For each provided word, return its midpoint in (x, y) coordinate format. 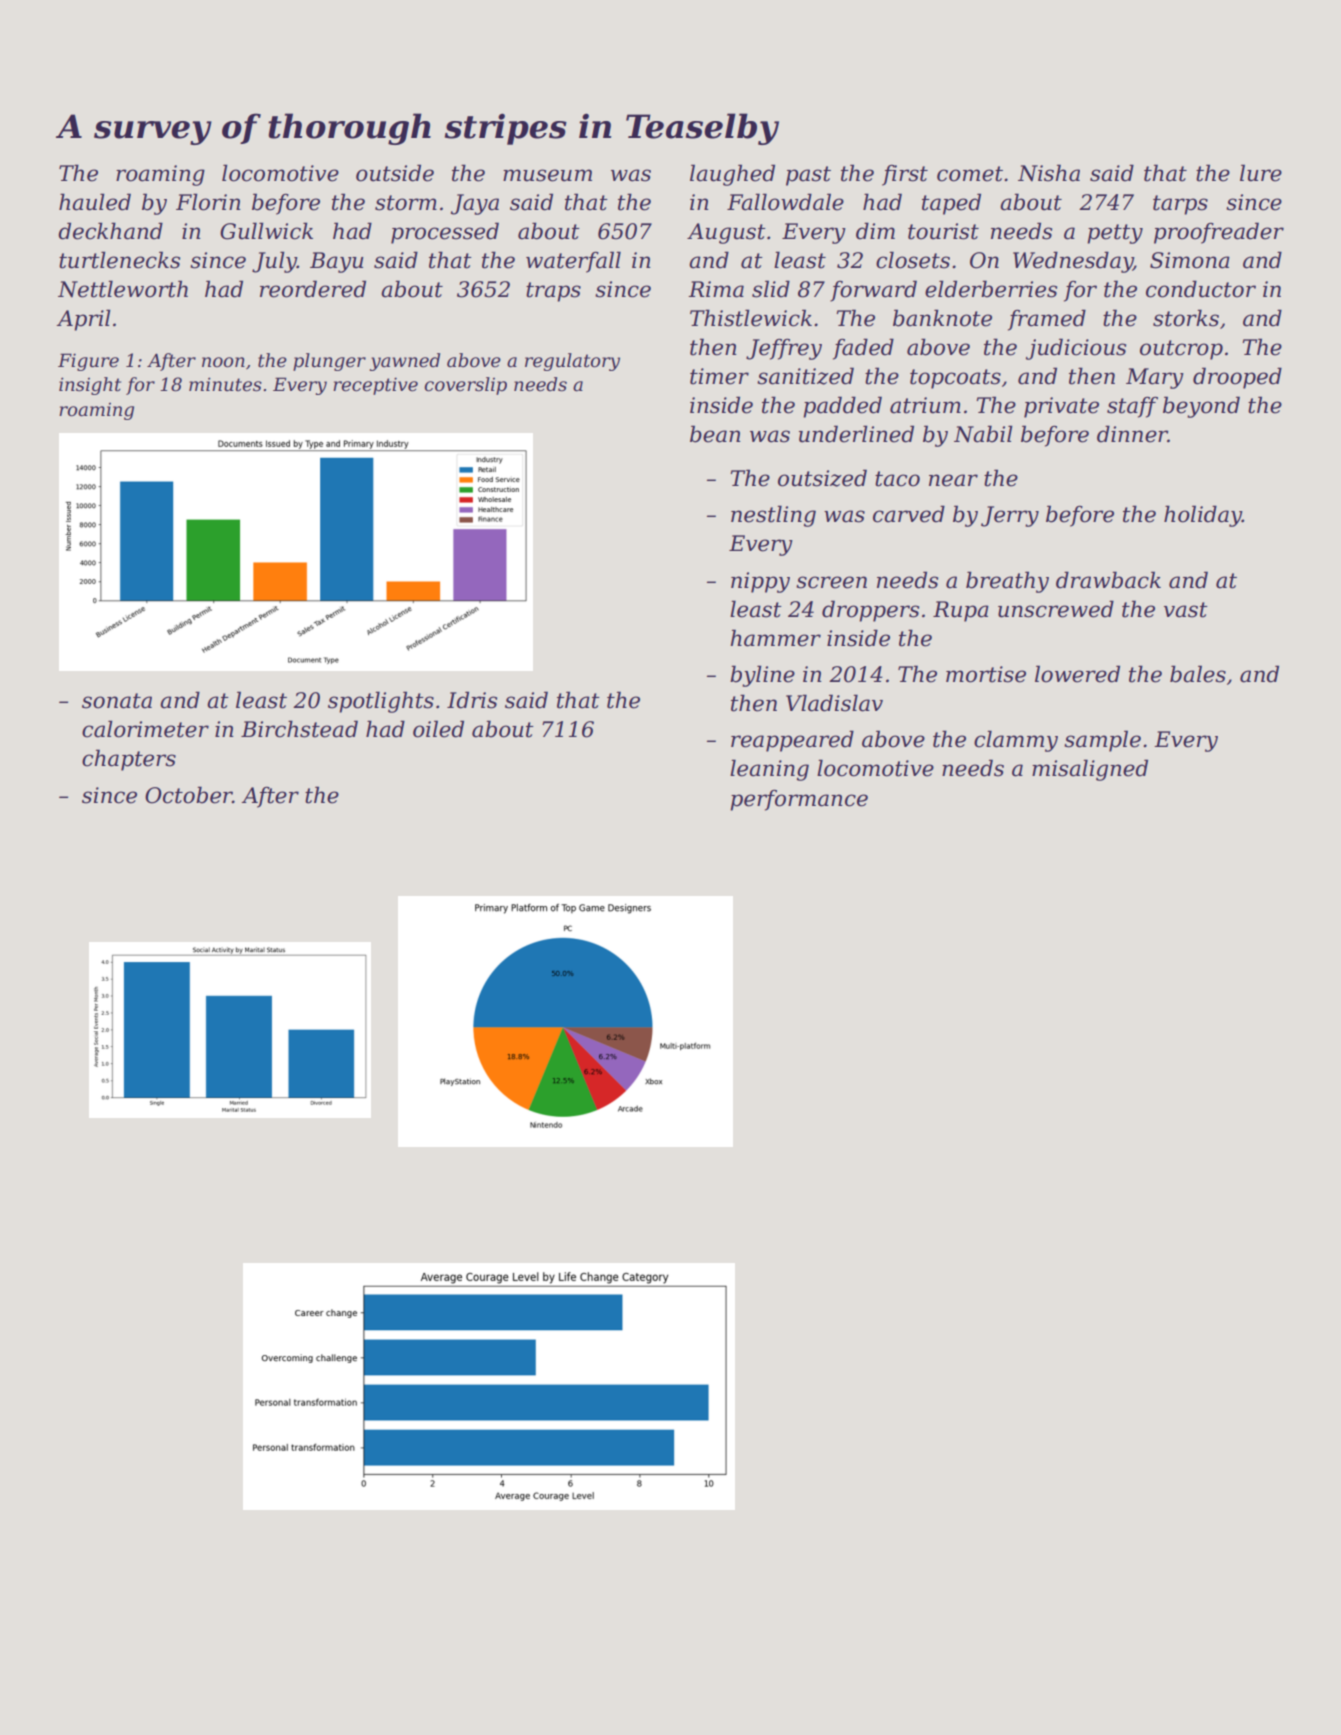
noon (223, 362)
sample (1102, 741)
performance (799, 800)
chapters (129, 760)
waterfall (573, 262)
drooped (1237, 378)
